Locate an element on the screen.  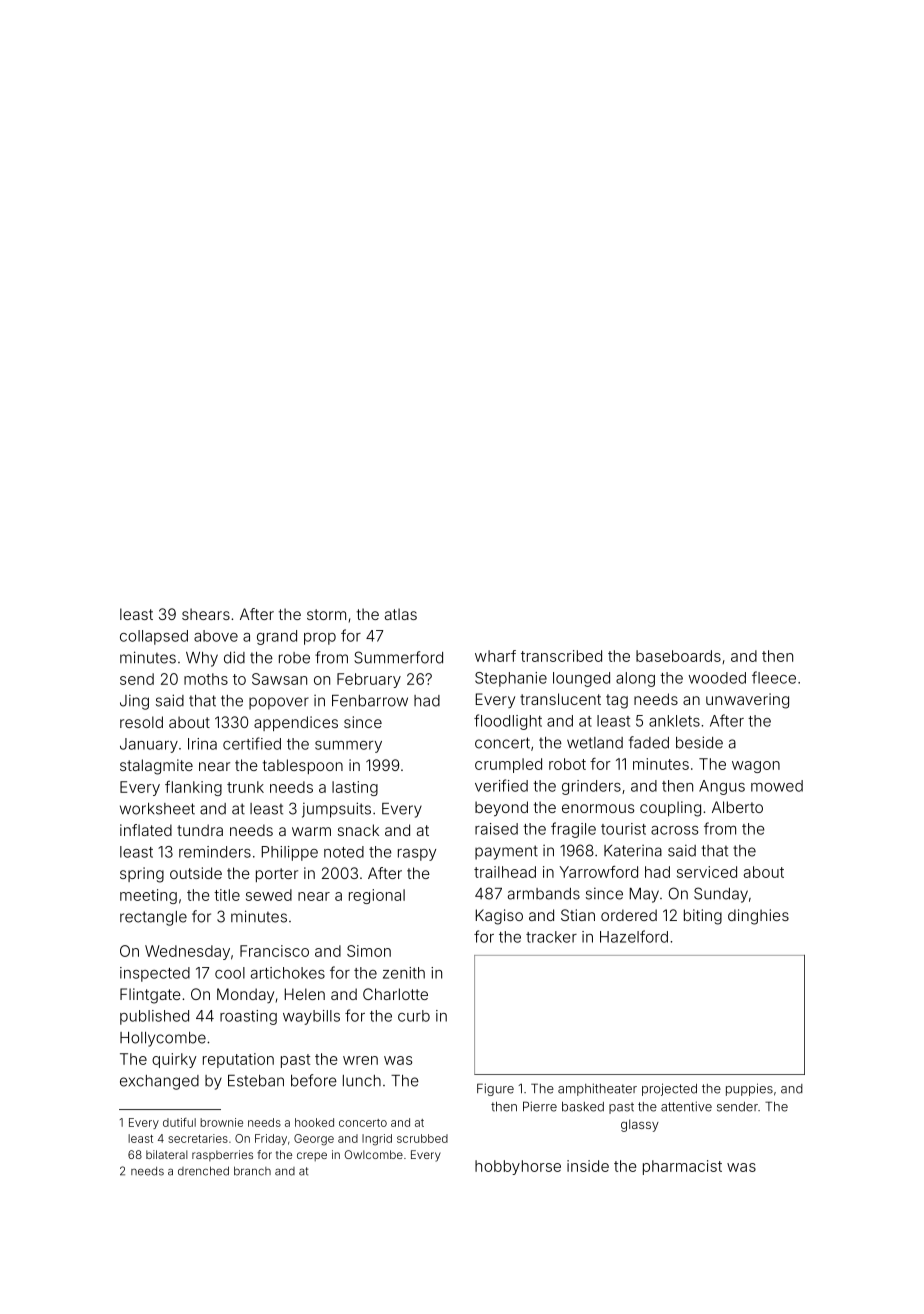
along is located at coordinates (635, 679).
